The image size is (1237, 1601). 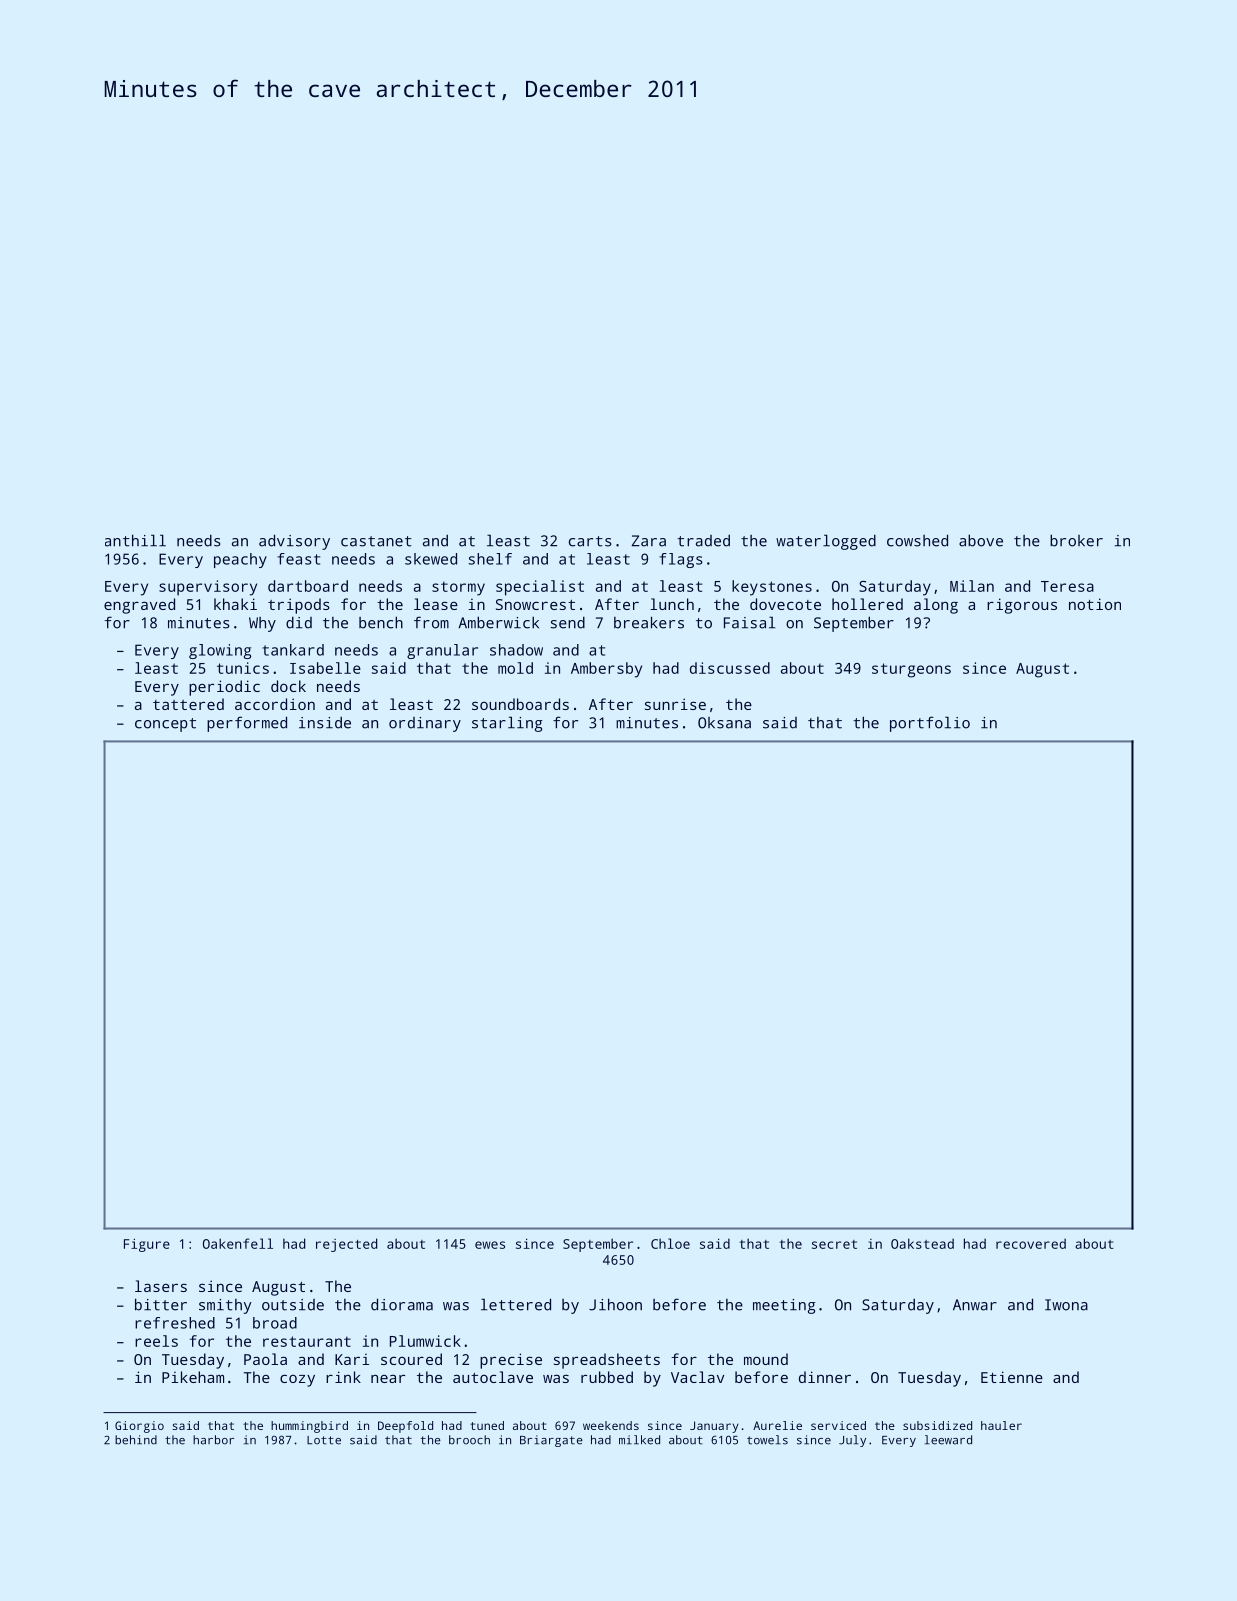 What do you see at coordinates (507, 724) in the page?
I see `starling` at bounding box center [507, 724].
